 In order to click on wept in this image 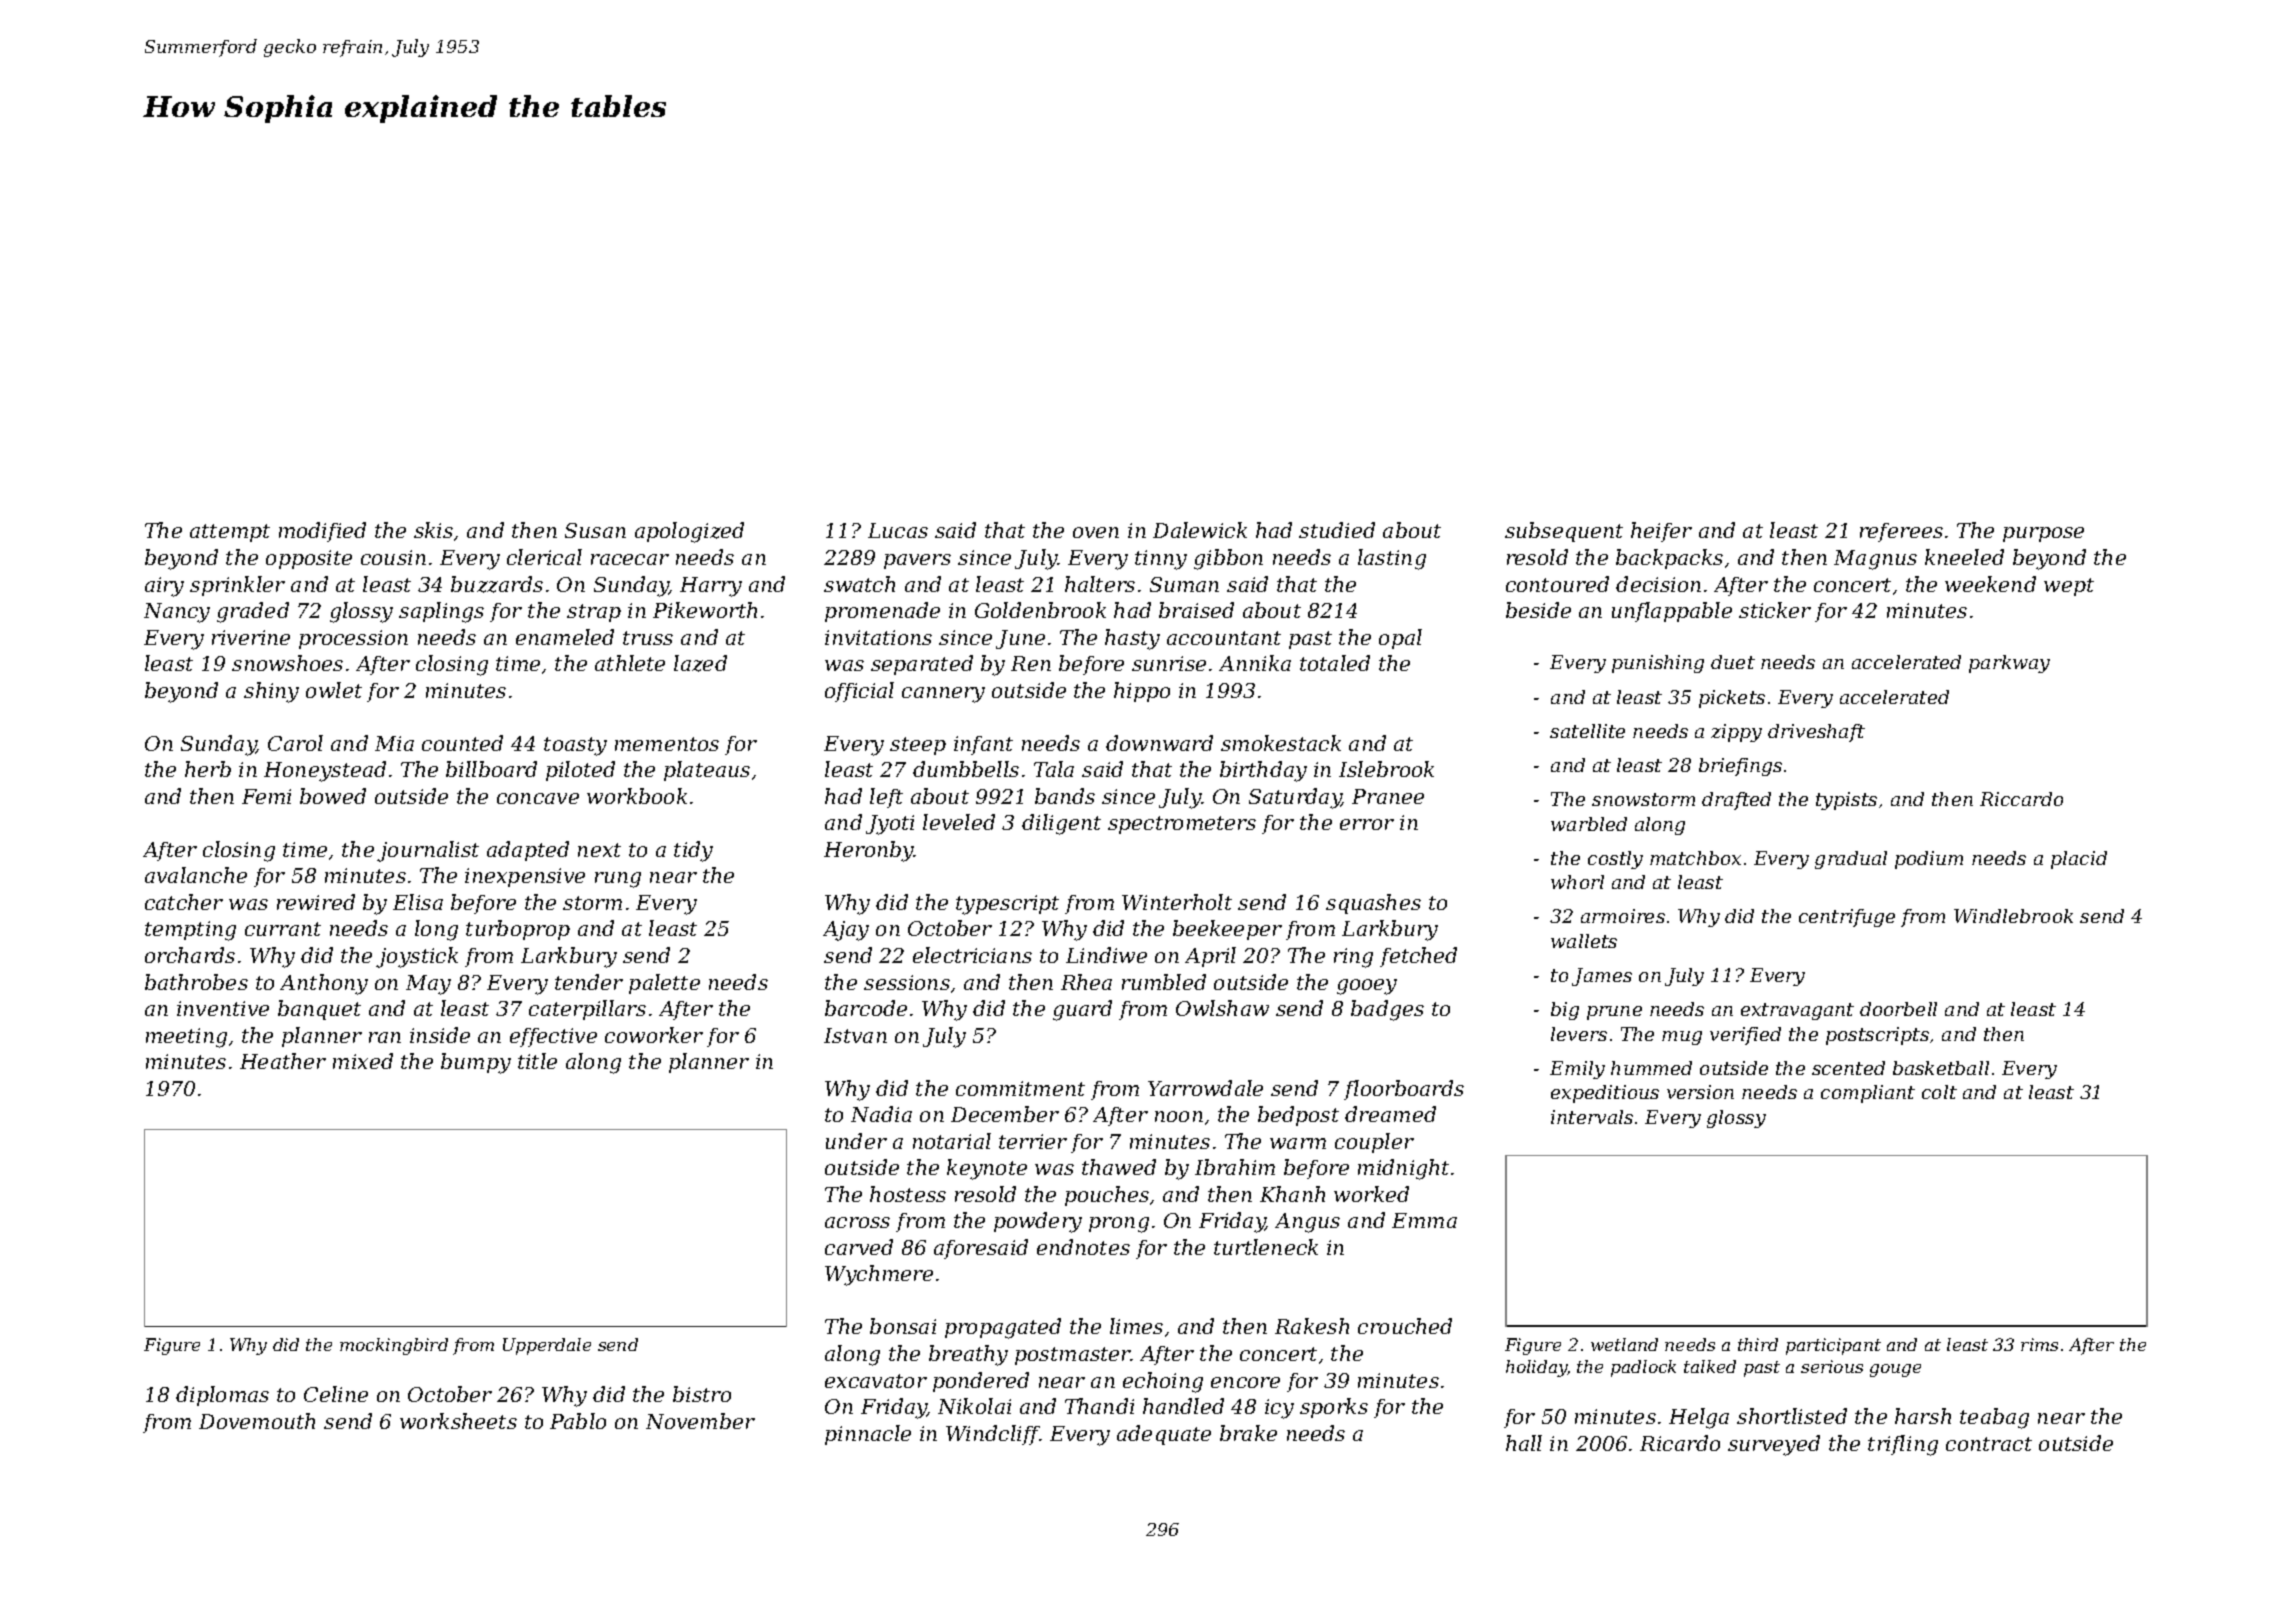, I will do `click(2069, 587)`.
